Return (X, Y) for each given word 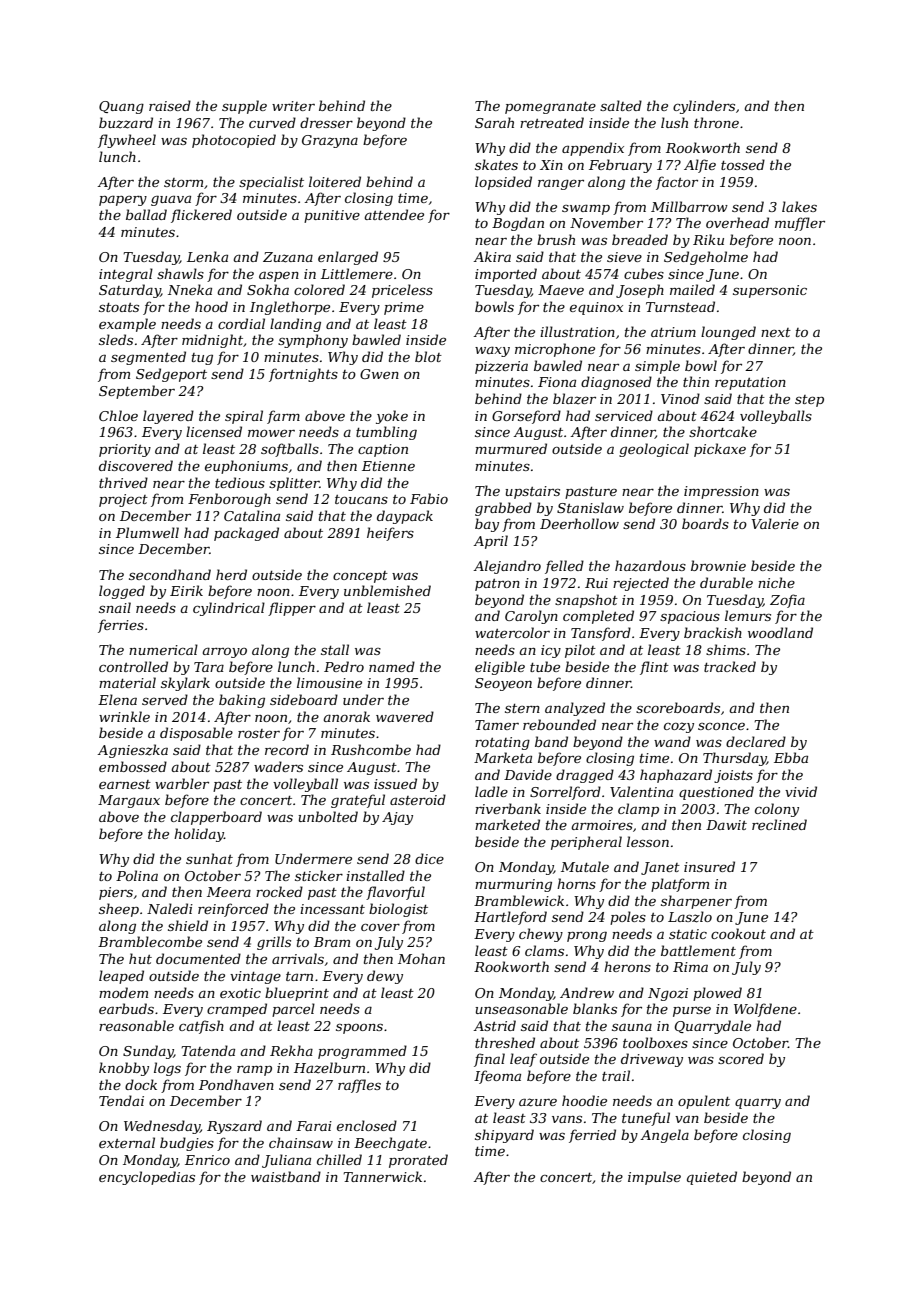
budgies (187, 1144)
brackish (713, 632)
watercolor (512, 632)
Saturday (130, 291)
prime (404, 308)
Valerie (775, 523)
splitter (294, 484)
